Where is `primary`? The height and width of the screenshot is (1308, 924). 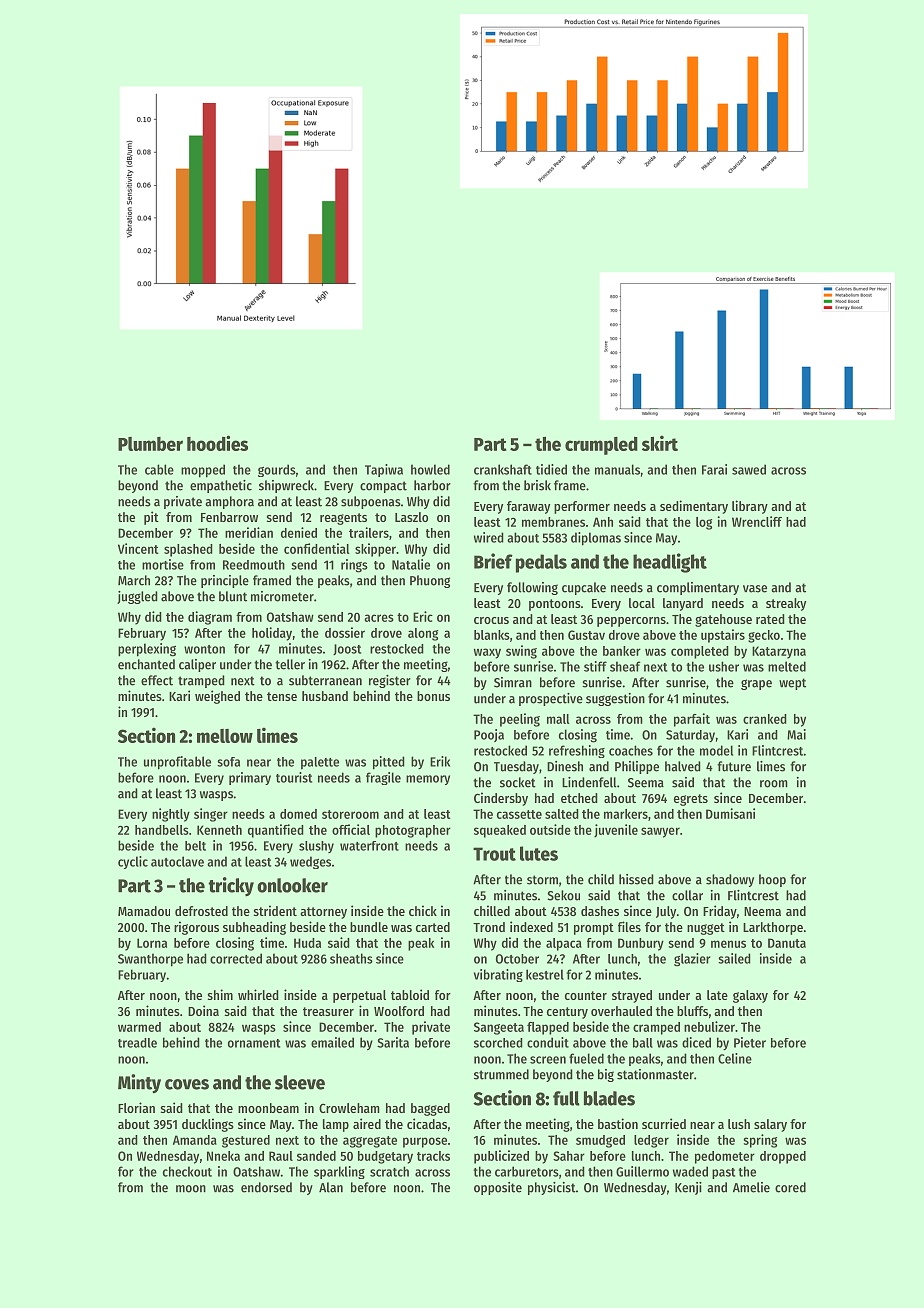 primary is located at coordinates (250, 778).
